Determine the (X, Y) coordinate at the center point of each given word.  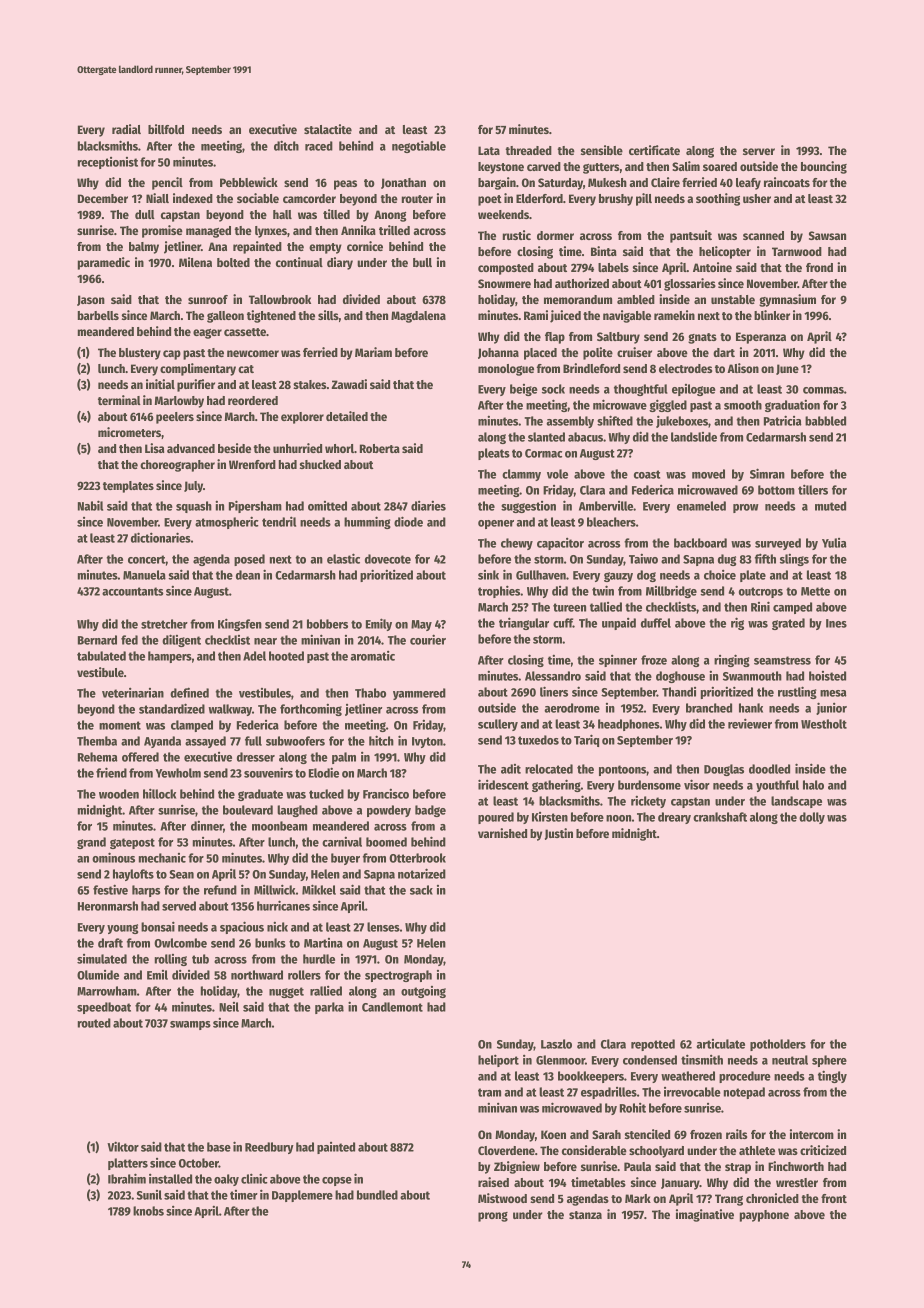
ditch (286, 145)
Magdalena (418, 317)
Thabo (370, 693)
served (179, 906)
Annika (358, 230)
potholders (778, 1045)
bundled (377, 1195)
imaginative (705, 1215)
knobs (148, 1211)
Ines (836, 623)
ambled (636, 299)
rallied (326, 990)
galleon (225, 317)
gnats (702, 338)
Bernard (97, 640)
